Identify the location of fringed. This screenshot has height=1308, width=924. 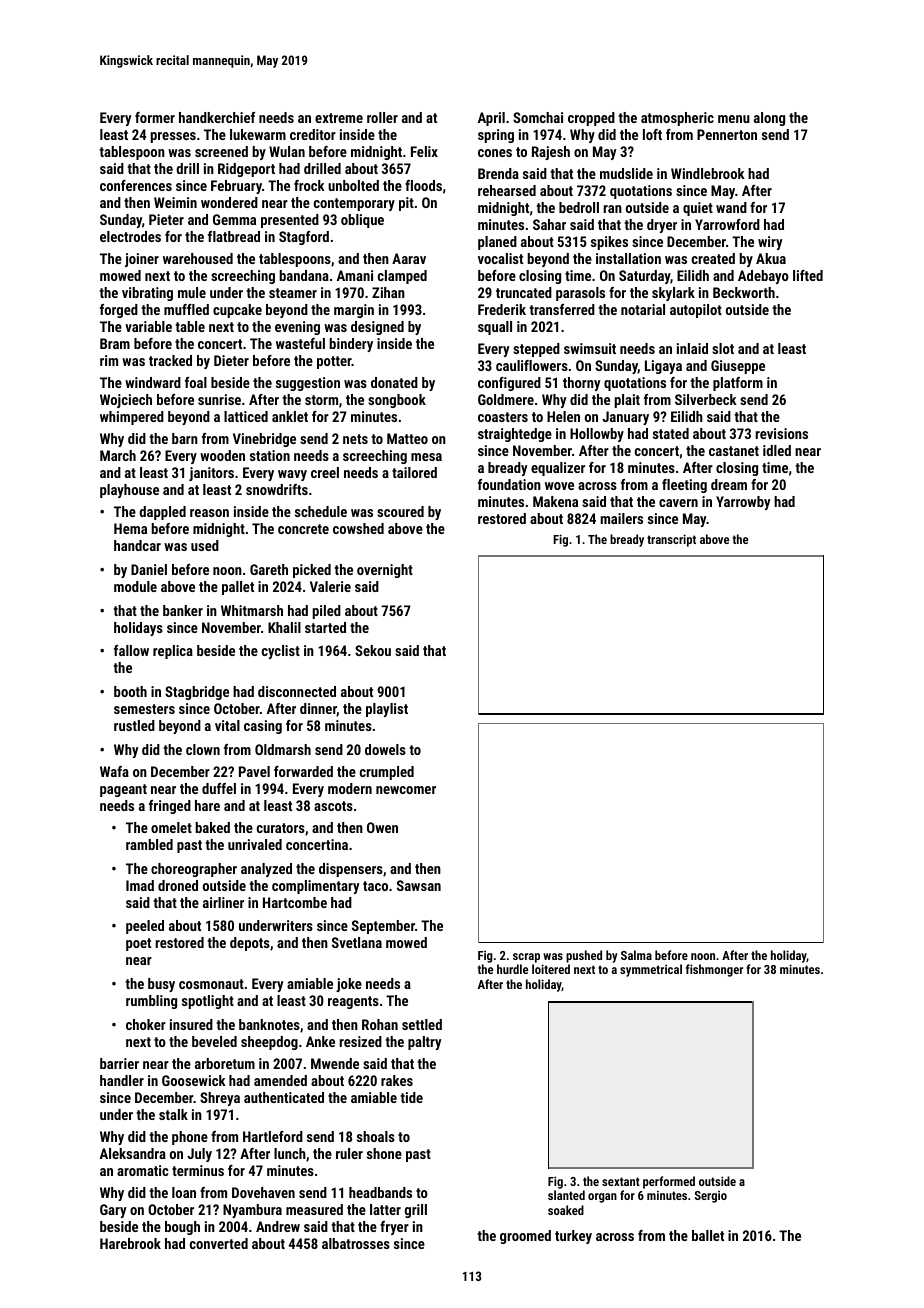
(170, 807).
